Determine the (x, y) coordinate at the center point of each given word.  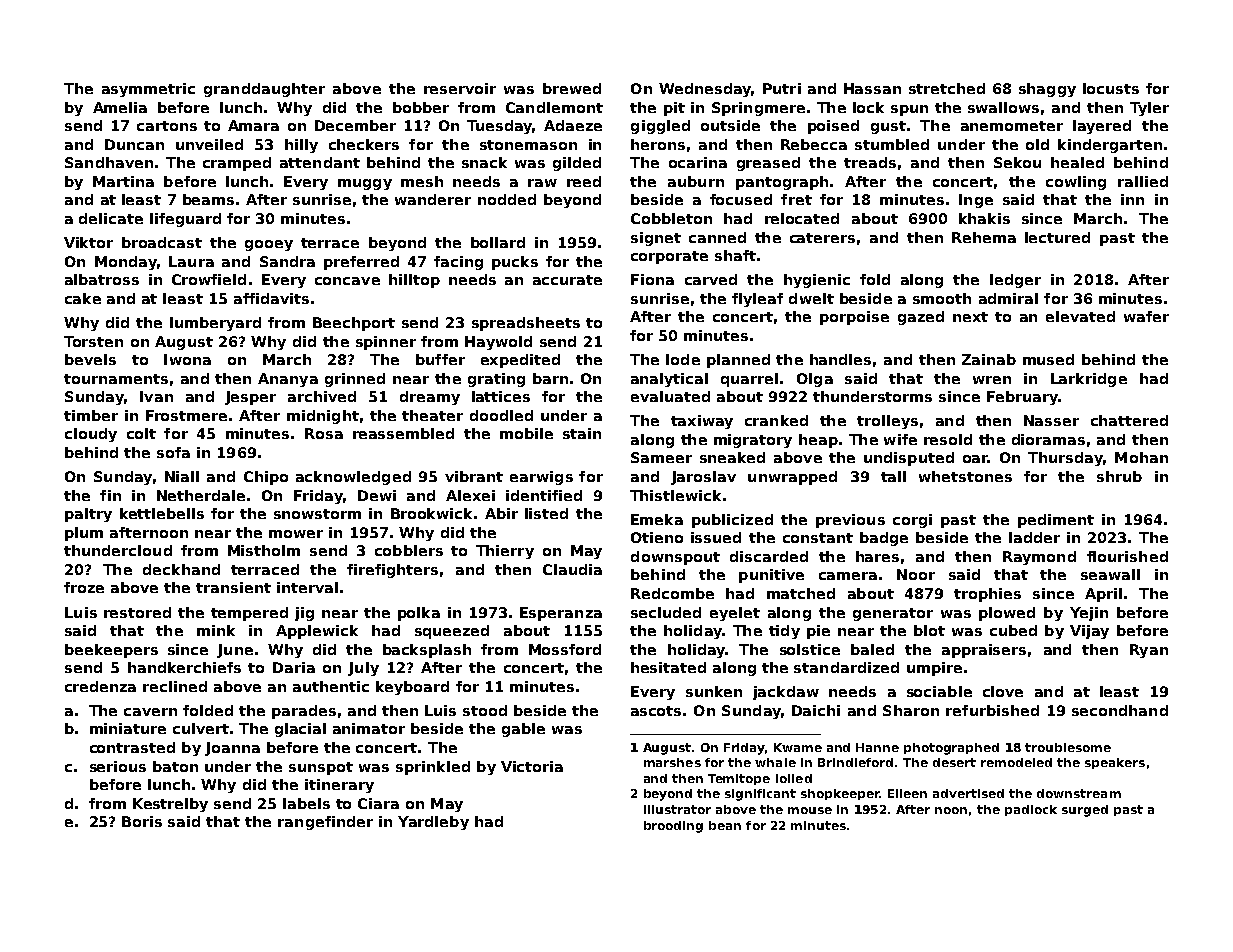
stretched (947, 88)
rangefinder (325, 823)
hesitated (668, 667)
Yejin (1089, 614)
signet (656, 239)
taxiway (702, 422)
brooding (673, 827)
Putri (782, 88)
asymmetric (148, 90)
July (363, 669)
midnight (323, 417)
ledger (1015, 281)
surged (1085, 811)
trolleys (887, 422)
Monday (126, 263)
